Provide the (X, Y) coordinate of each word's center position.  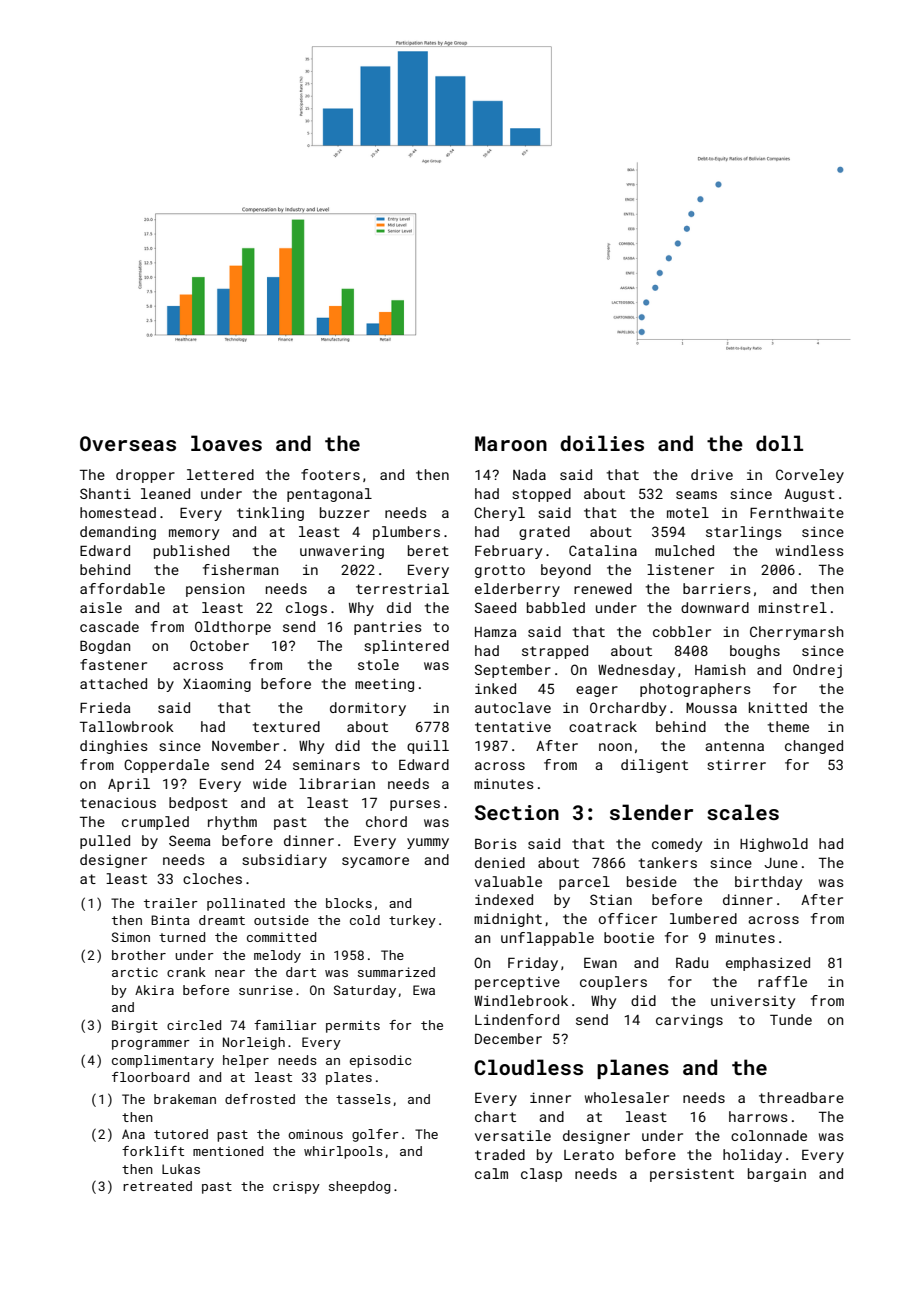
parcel (584, 883)
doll (779, 443)
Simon (131, 937)
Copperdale (166, 766)
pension (215, 590)
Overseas (128, 443)
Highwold (774, 845)
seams (696, 495)
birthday (768, 883)
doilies (602, 443)
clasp (541, 1175)
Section (517, 812)
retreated (157, 1186)
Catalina (603, 550)
